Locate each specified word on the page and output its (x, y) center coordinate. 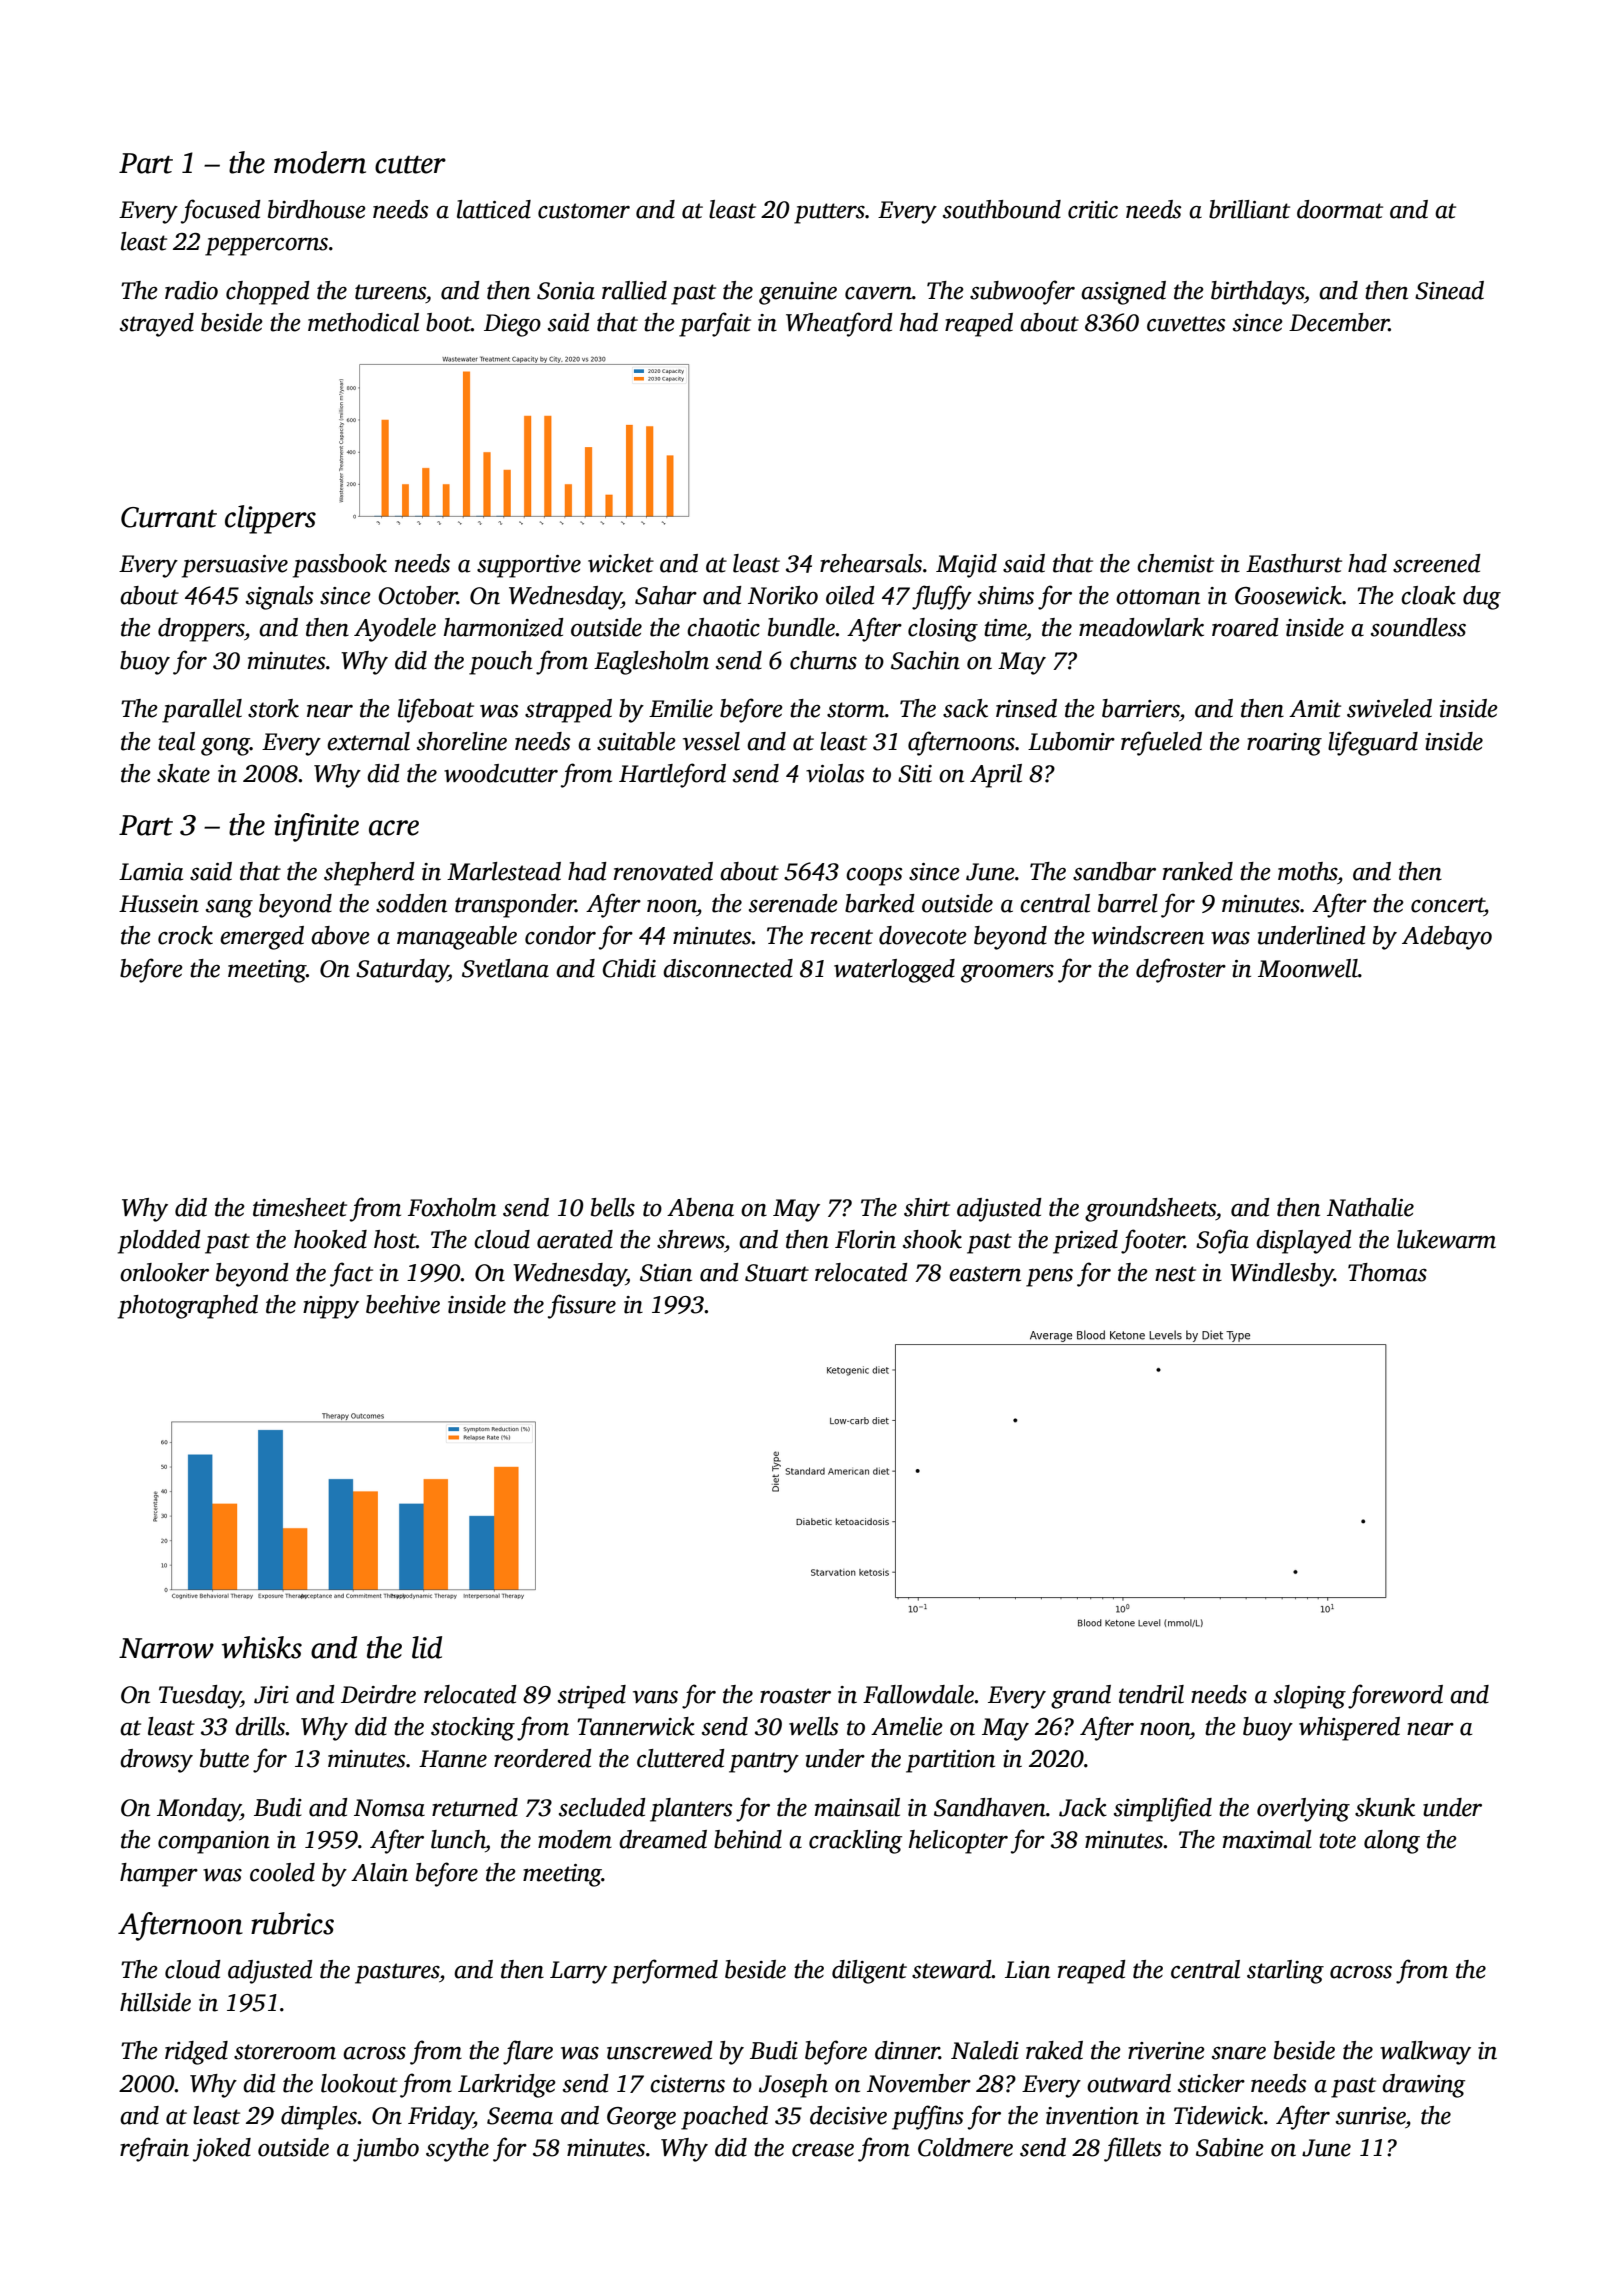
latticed (494, 209)
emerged (262, 938)
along (1392, 1842)
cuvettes (1186, 324)
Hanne (453, 1759)
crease (823, 2150)
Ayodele (395, 630)
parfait (715, 324)
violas (835, 773)
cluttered (681, 1758)
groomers (1007, 974)
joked (222, 2150)
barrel (1128, 903)
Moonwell (1308, 968)
